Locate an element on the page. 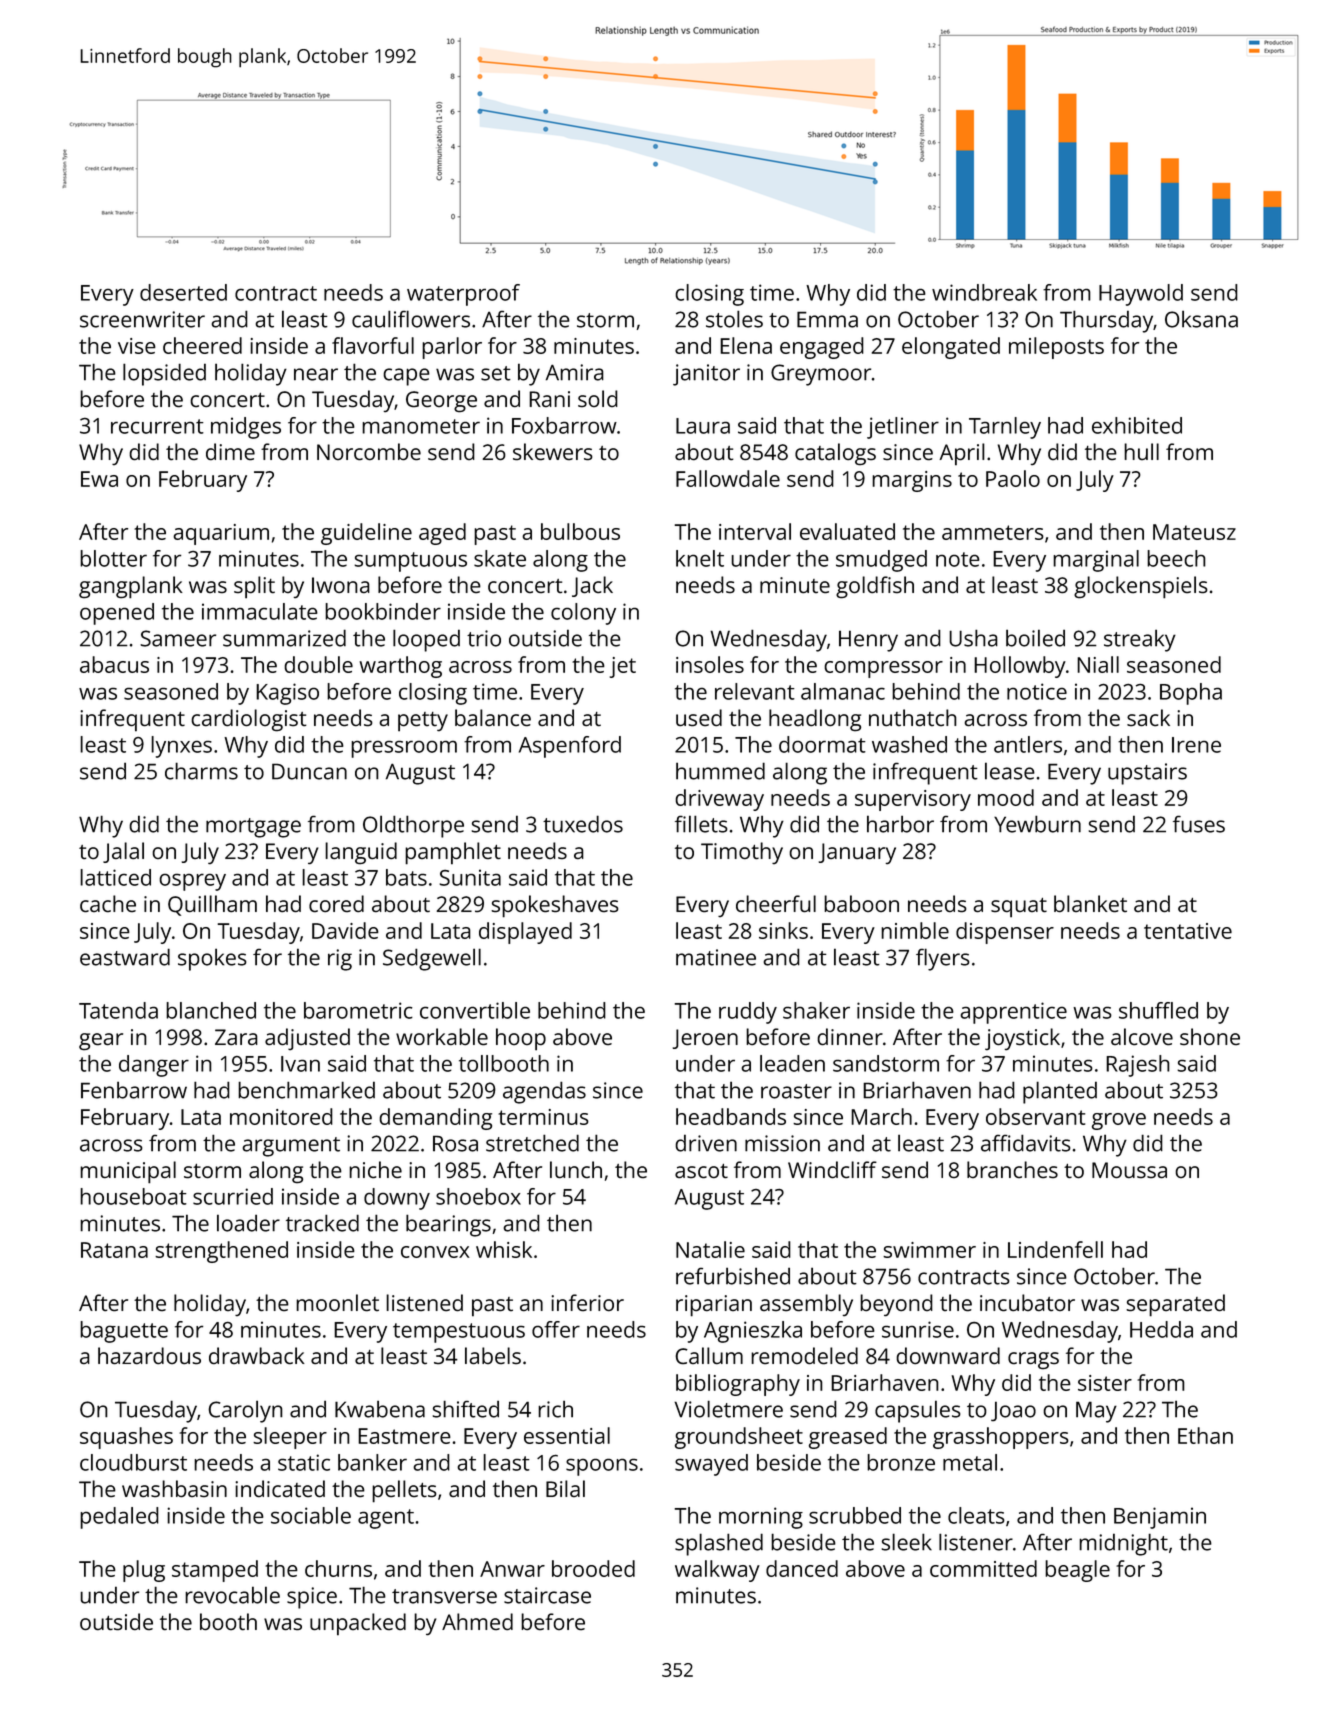 This document has width=1323, height=1712. metal is located at coordinates (970, 1462).
